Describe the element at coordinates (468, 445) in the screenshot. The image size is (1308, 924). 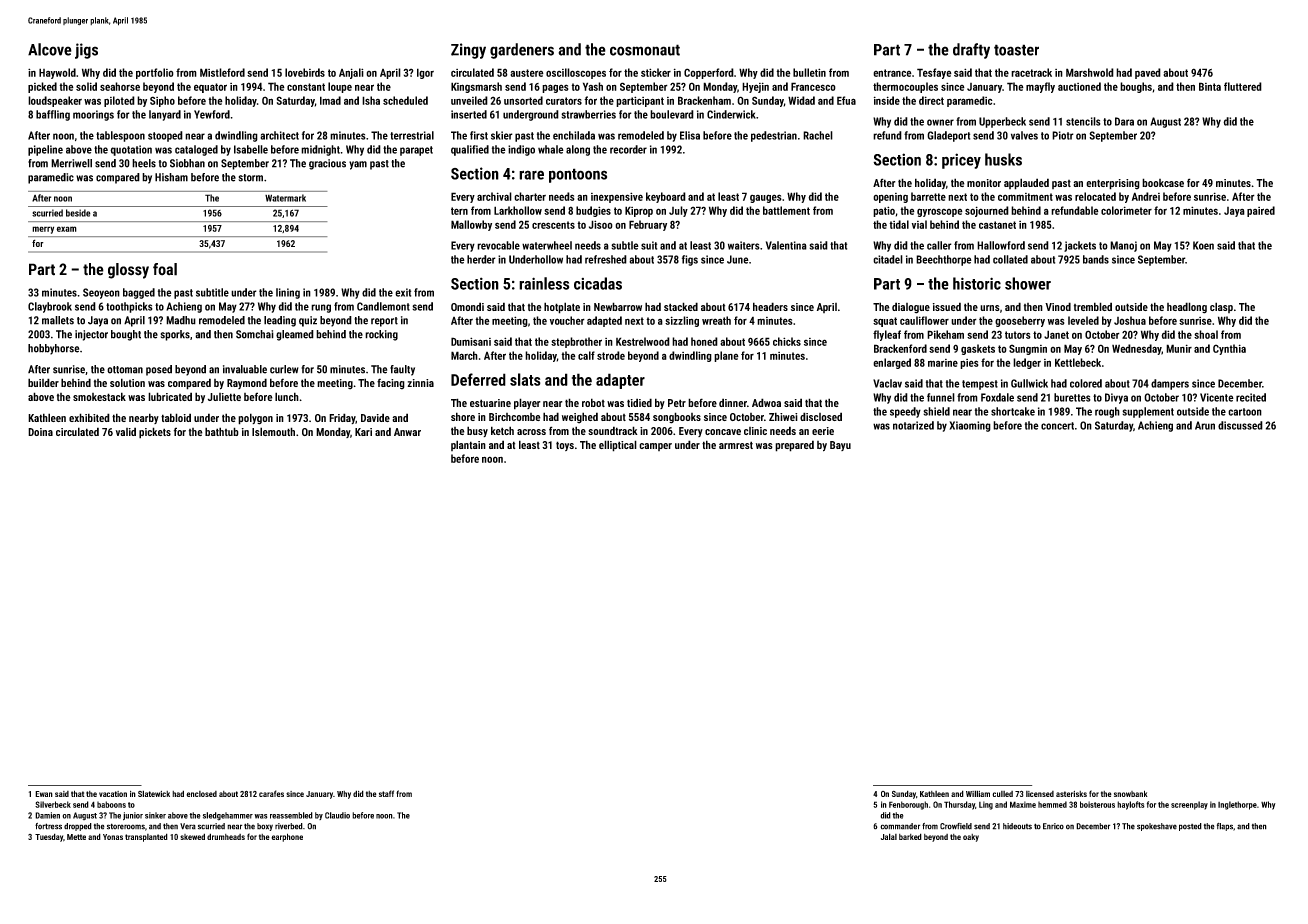
I see `plantain` at that location.
